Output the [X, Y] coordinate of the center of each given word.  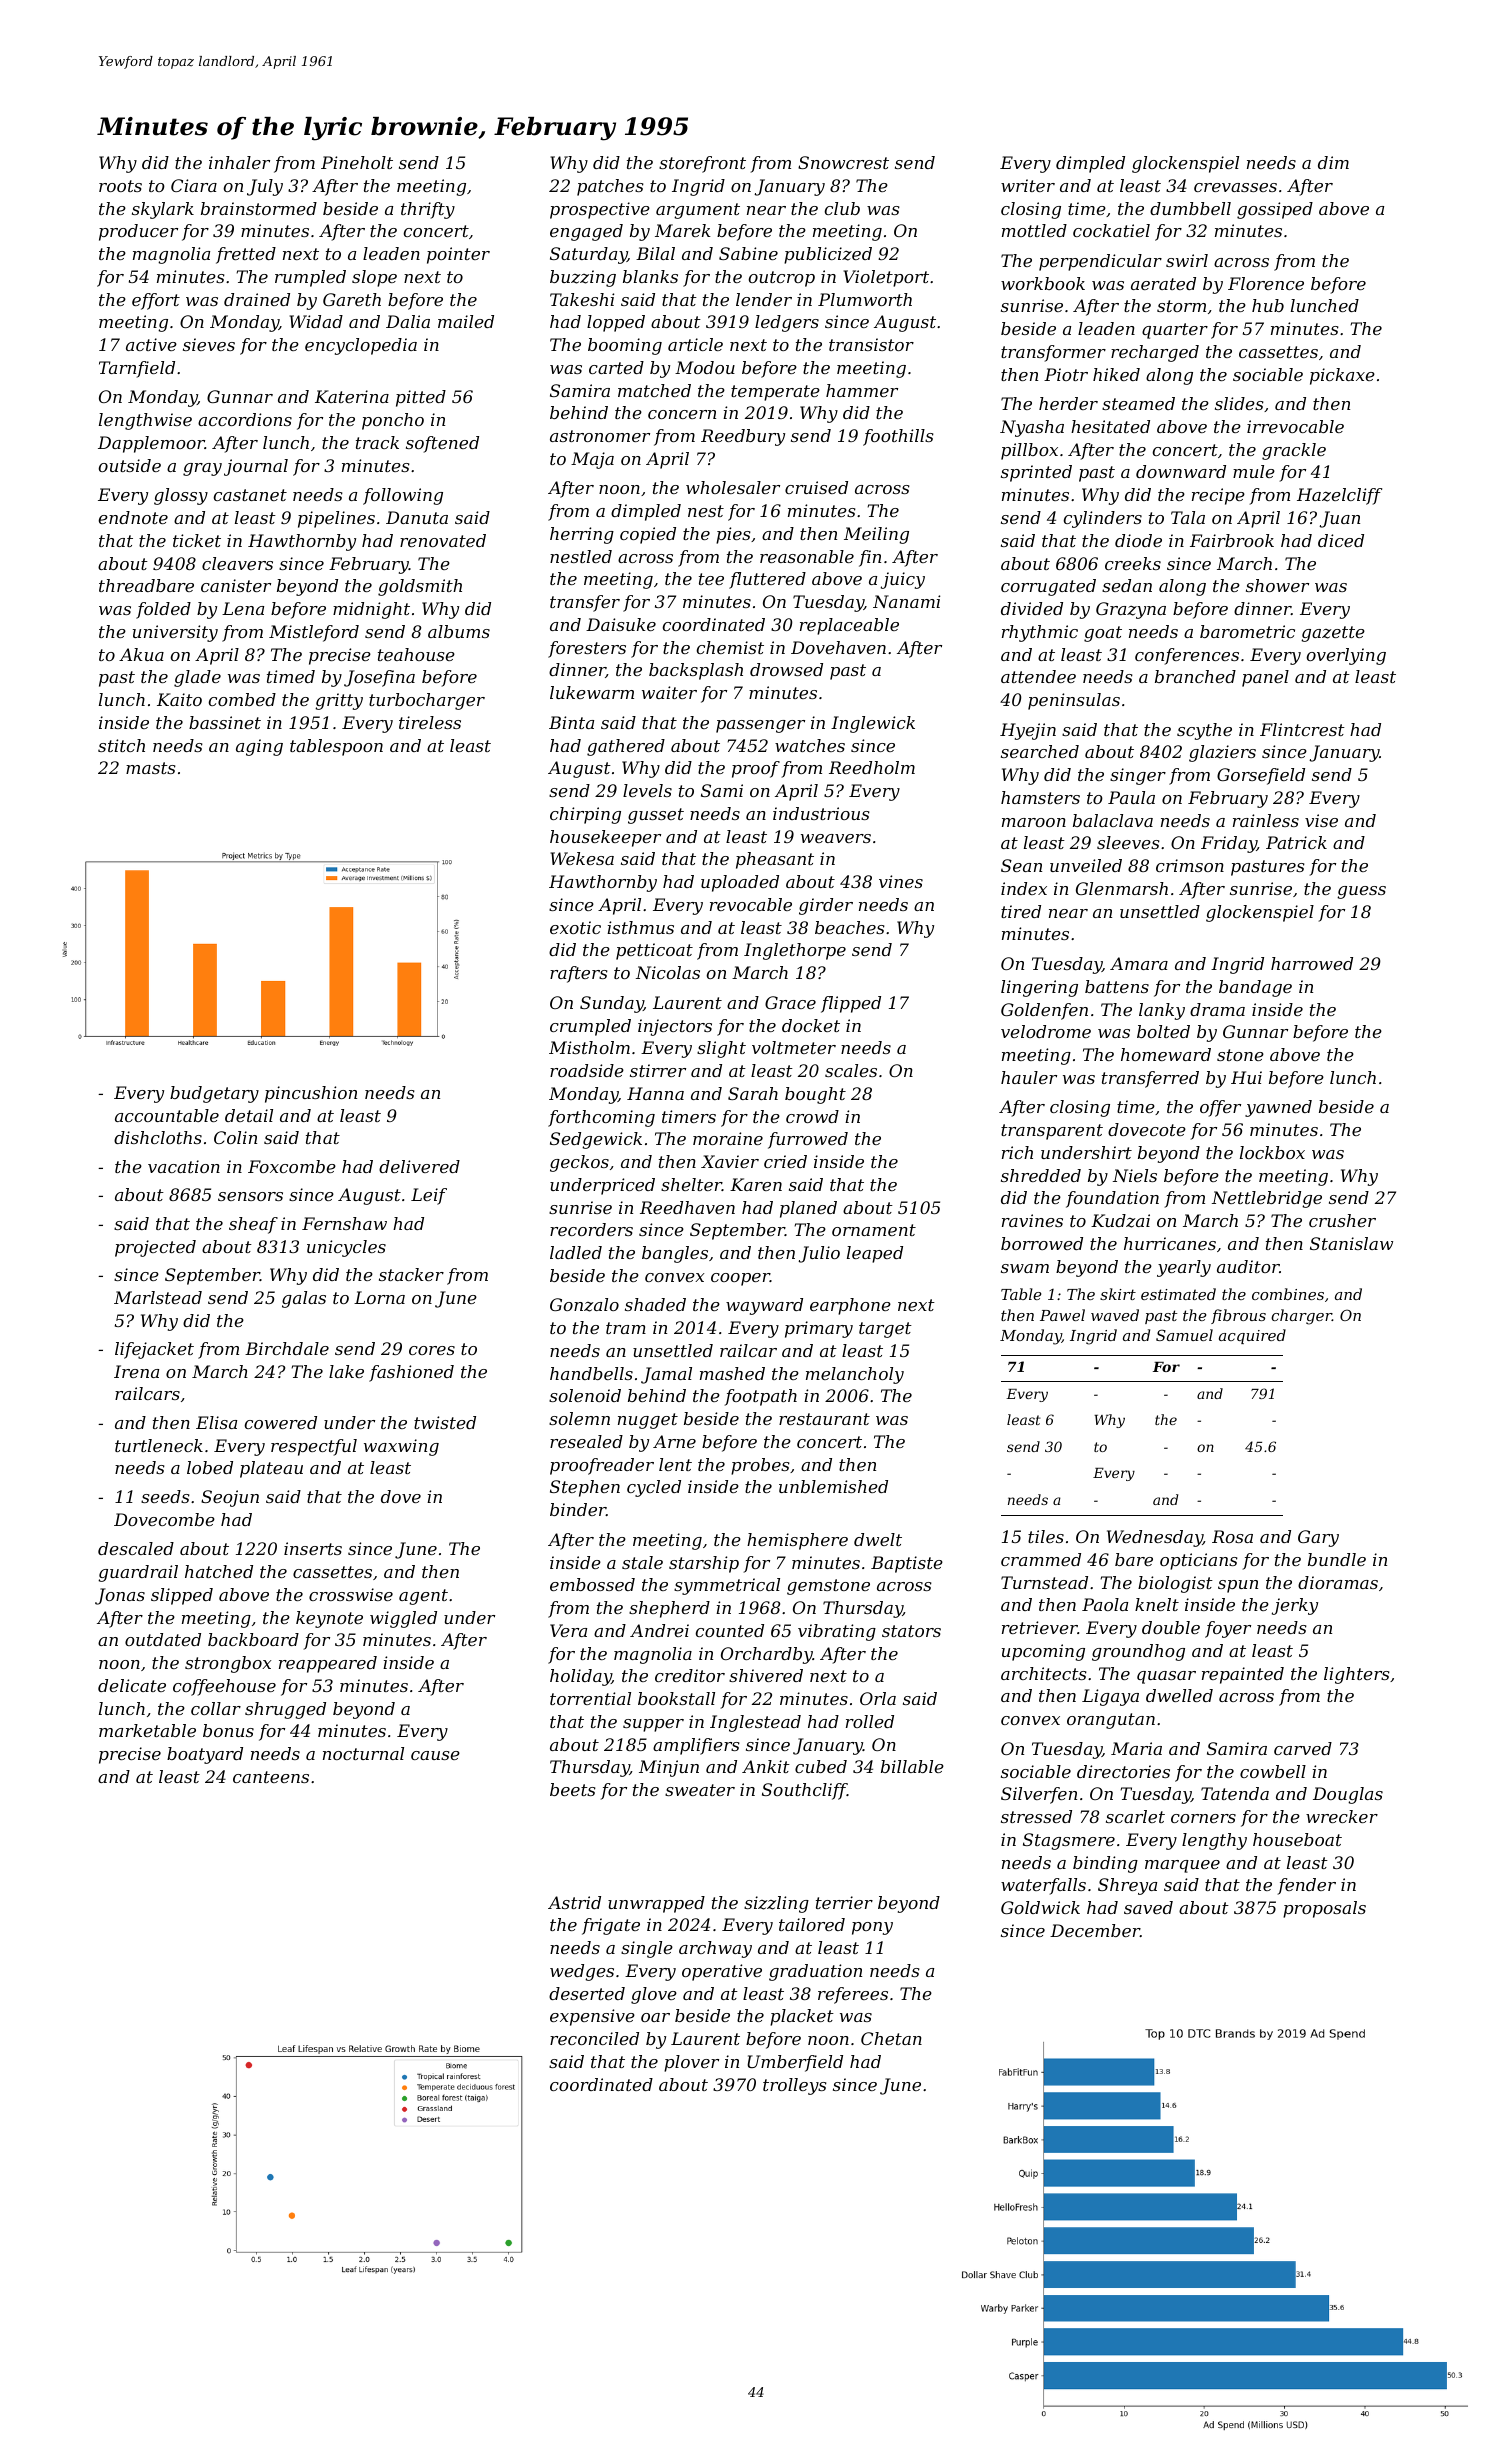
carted [616, 367]
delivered [419, 1166]
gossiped [1275, 210]
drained [257, 299]
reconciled [594, 2038]
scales [851, 1070]
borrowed [1042, 1243]
